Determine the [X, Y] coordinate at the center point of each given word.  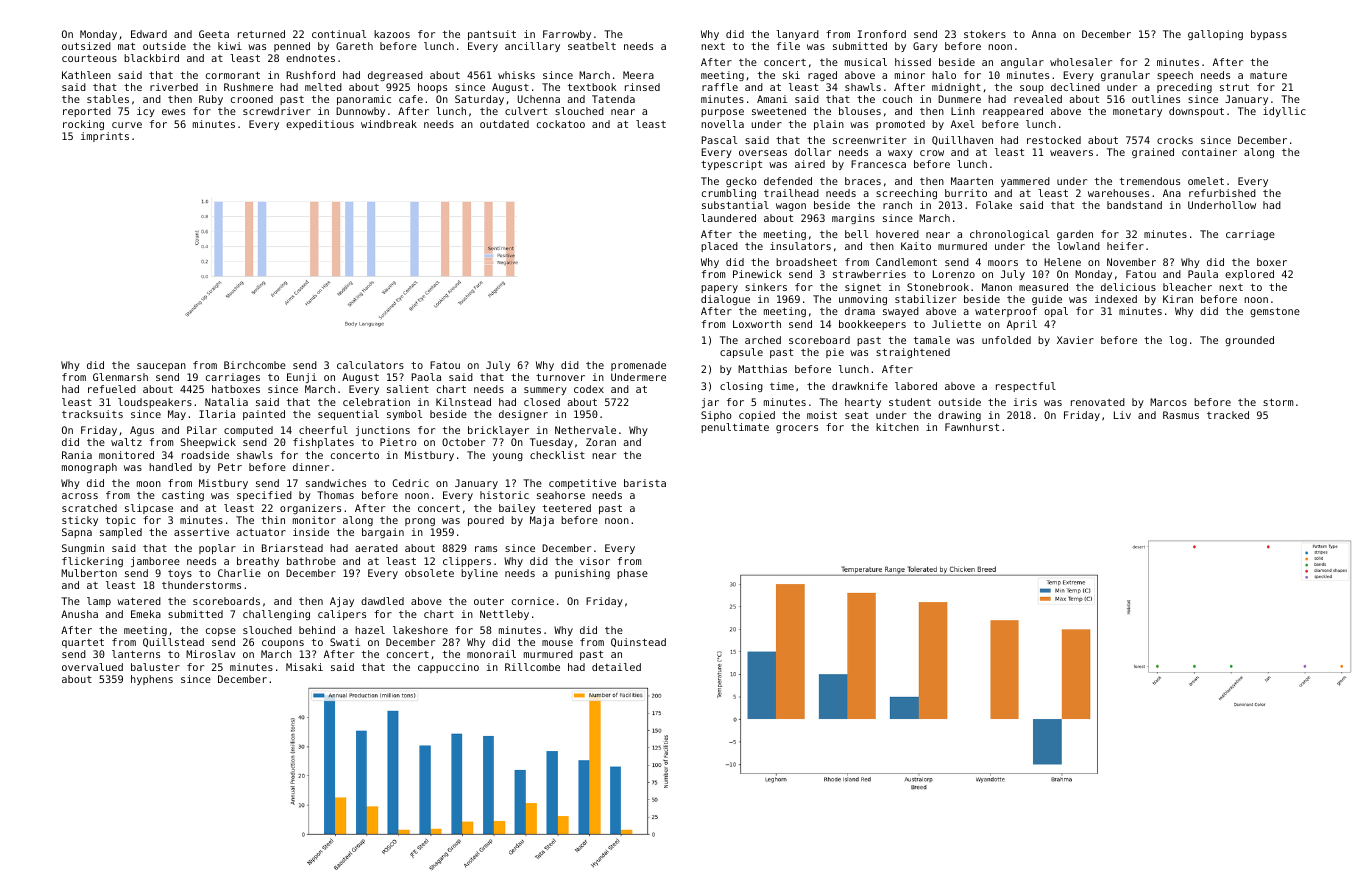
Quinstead [638, 642]
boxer [1272, 262]
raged [822, 76]
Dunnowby [360, 112]
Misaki [304, 667]
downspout [1196, 112]
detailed [616, 667]
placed [719, 247]
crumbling [729, 194]
